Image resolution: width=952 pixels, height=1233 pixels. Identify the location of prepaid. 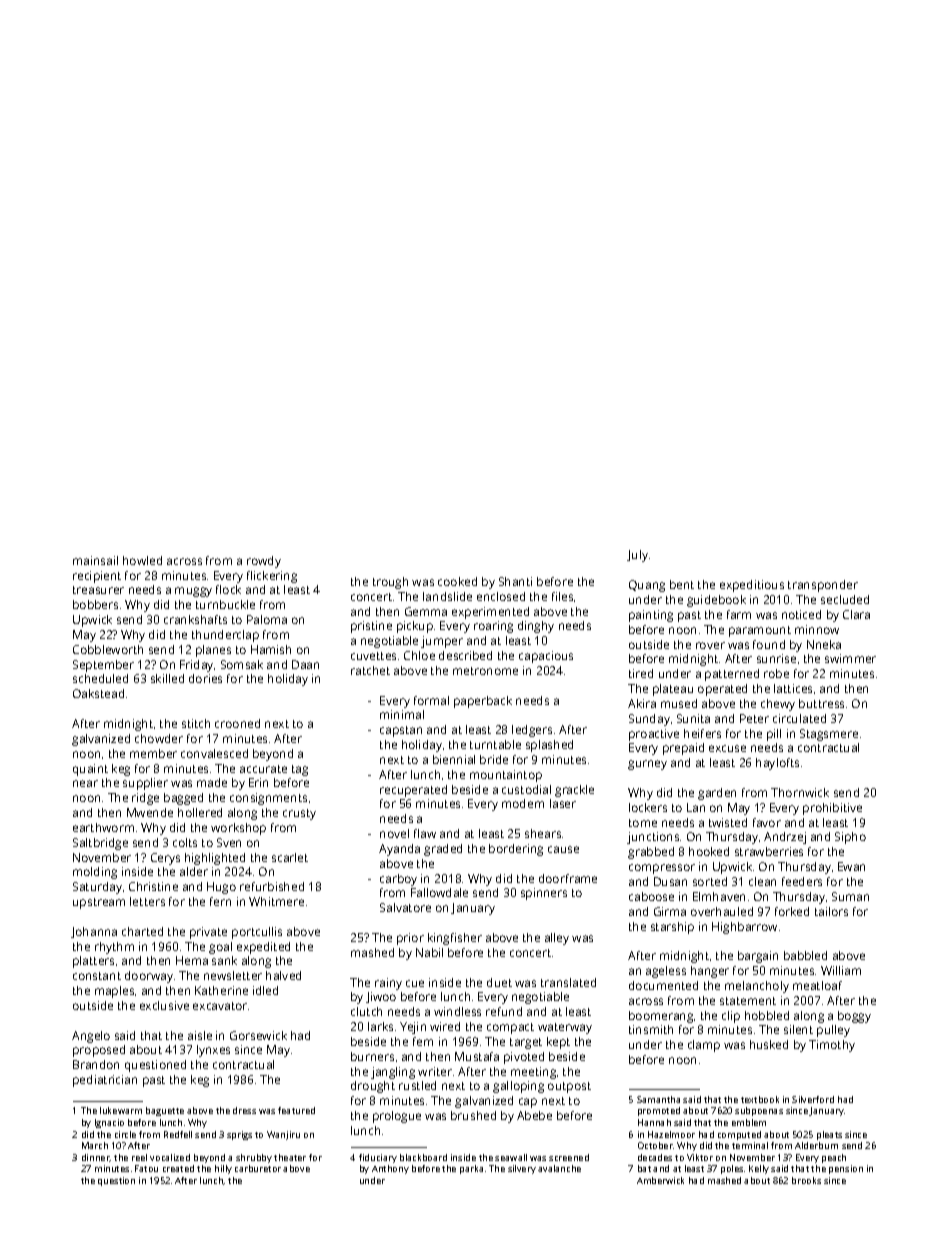
(683, 749).
